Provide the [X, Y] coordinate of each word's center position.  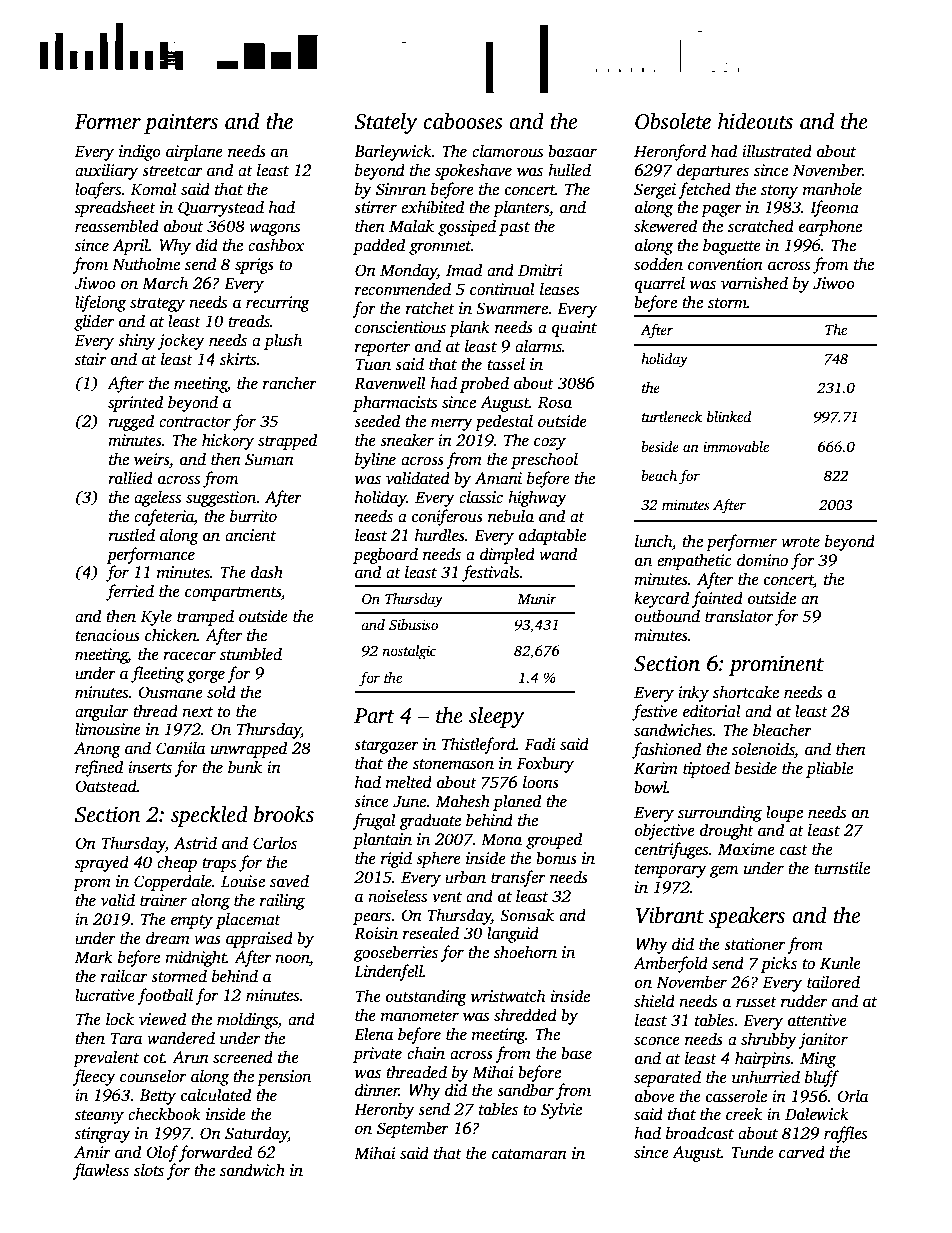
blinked [729, 416]
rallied [130, 478]
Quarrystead [221, 208]
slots [149, 1170]
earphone [830, 227]
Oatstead [106, 786]
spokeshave [473, 171]
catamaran [529, 1154]
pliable [829, 769]
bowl [650, 787]
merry [452, 424]
